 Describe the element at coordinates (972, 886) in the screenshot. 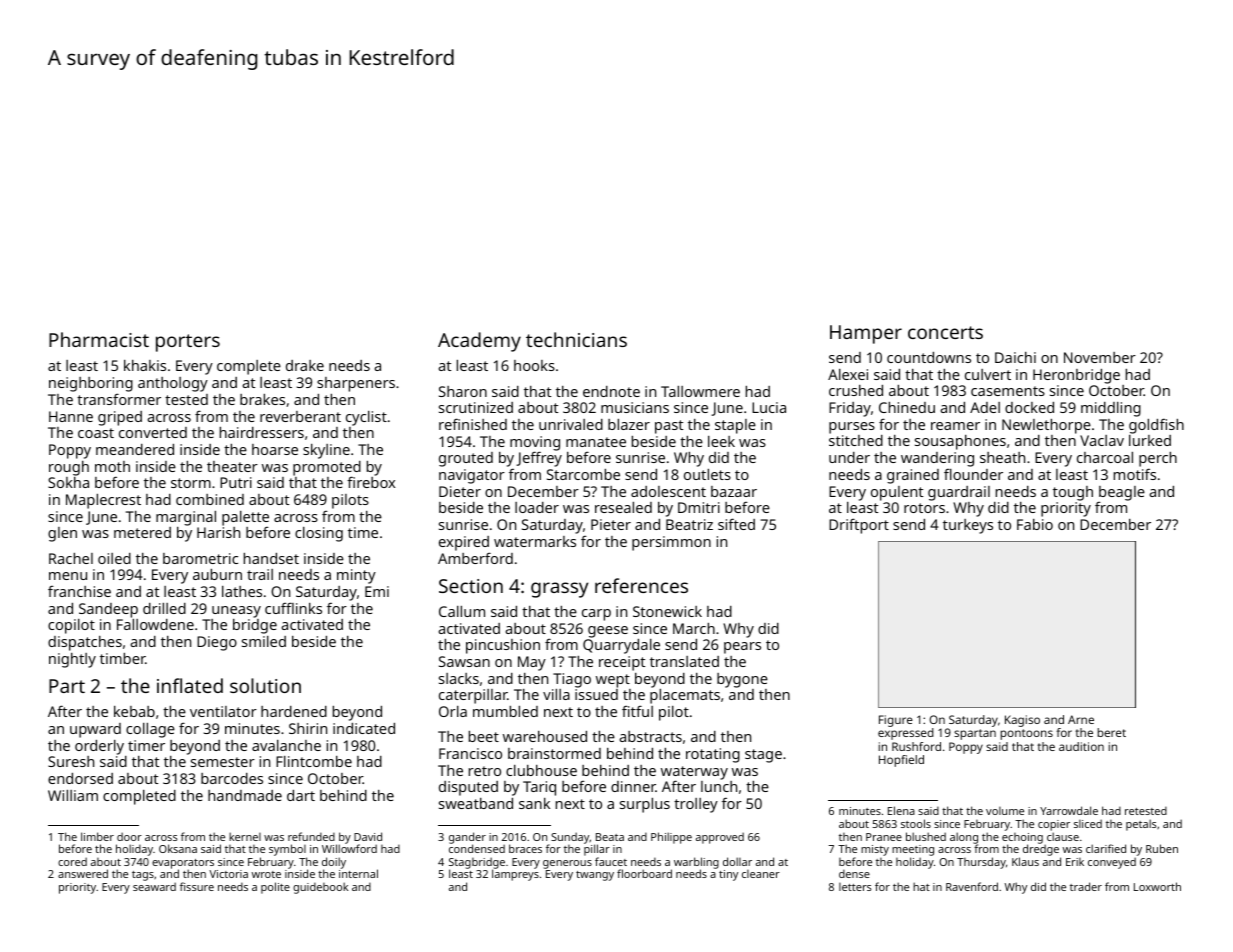

I see `Ravenford` at that location.
